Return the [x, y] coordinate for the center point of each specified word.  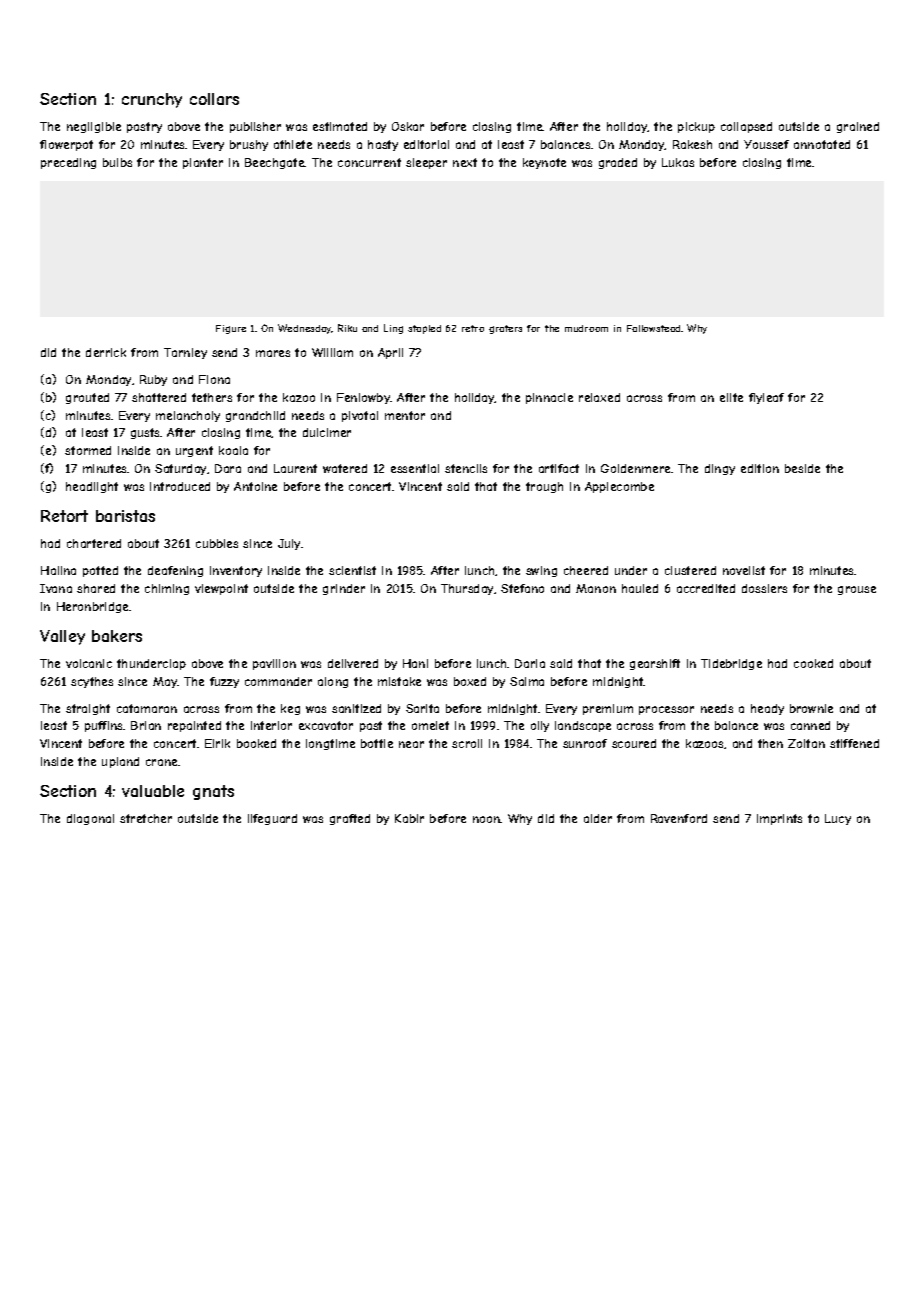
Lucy [838, 819]
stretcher [146, 818]
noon [487, 819]
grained [858, 127]
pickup [696, 127]
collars [214, 99]
